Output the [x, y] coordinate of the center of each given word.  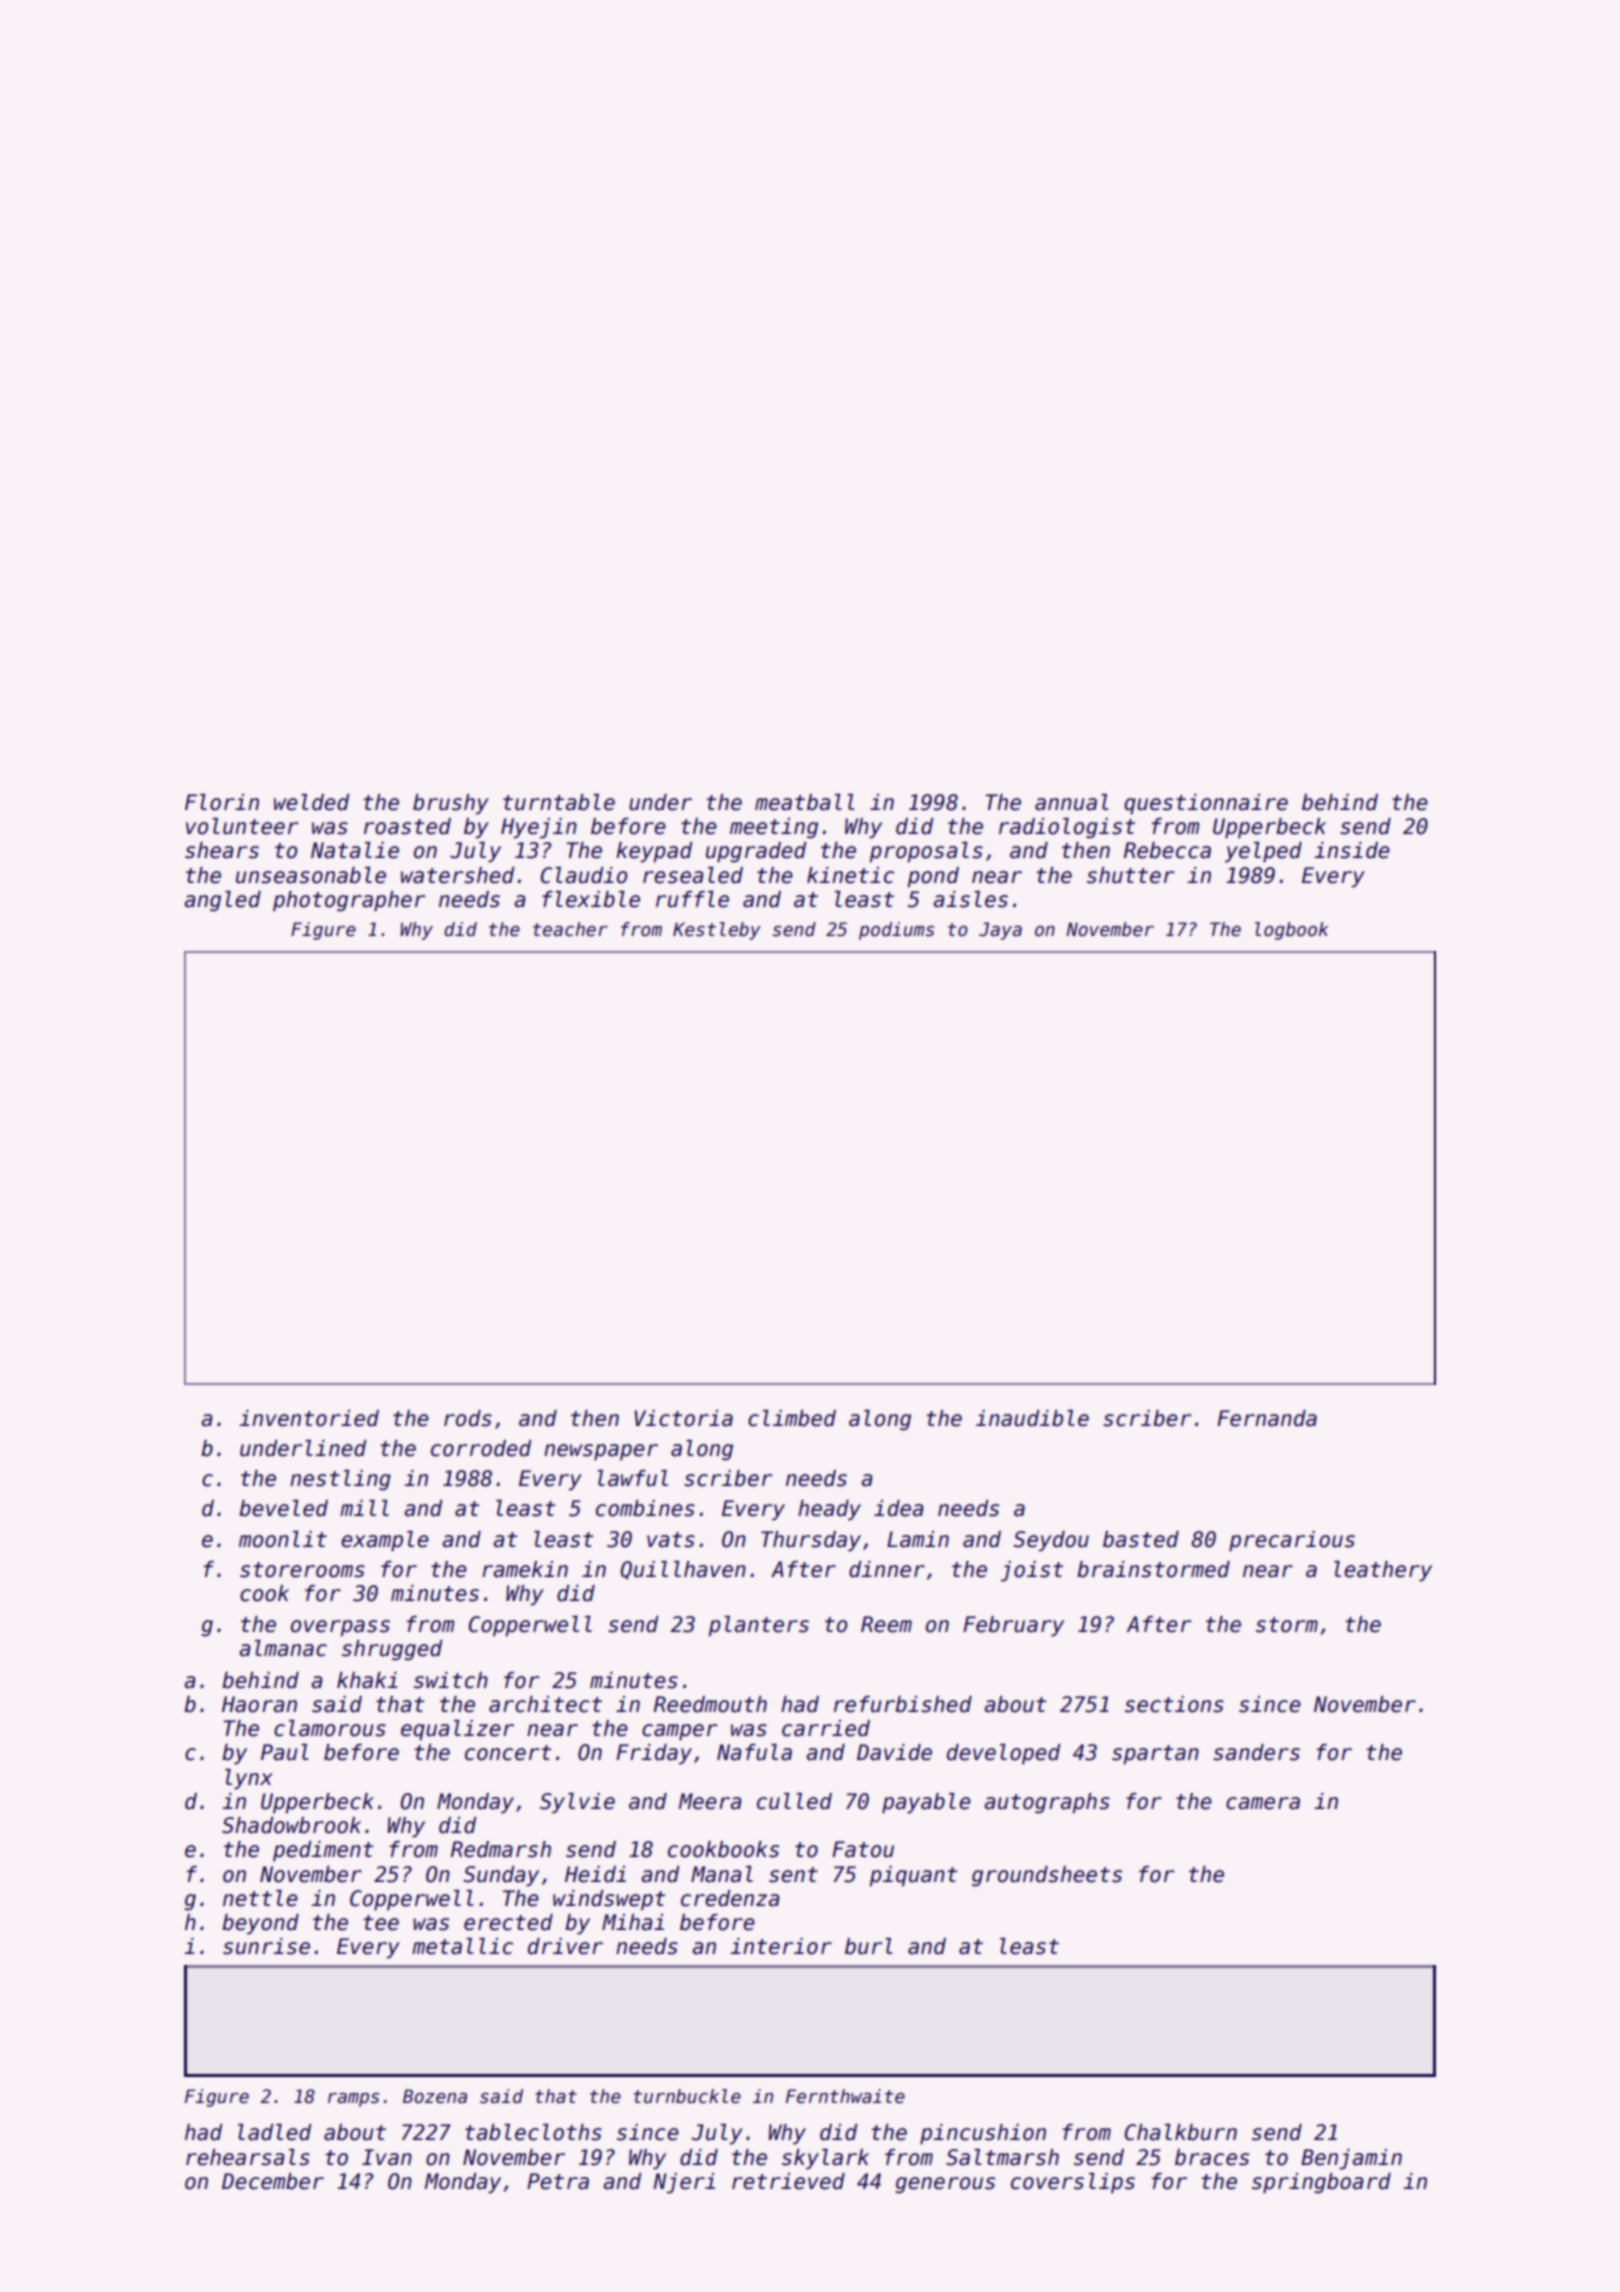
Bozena [435, 2096]
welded [311, 802]
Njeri [684, 2183]
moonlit [283, 1539]
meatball [805, 802]
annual [1072, 802]
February [1013, 1626]
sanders [1256, 1752]
